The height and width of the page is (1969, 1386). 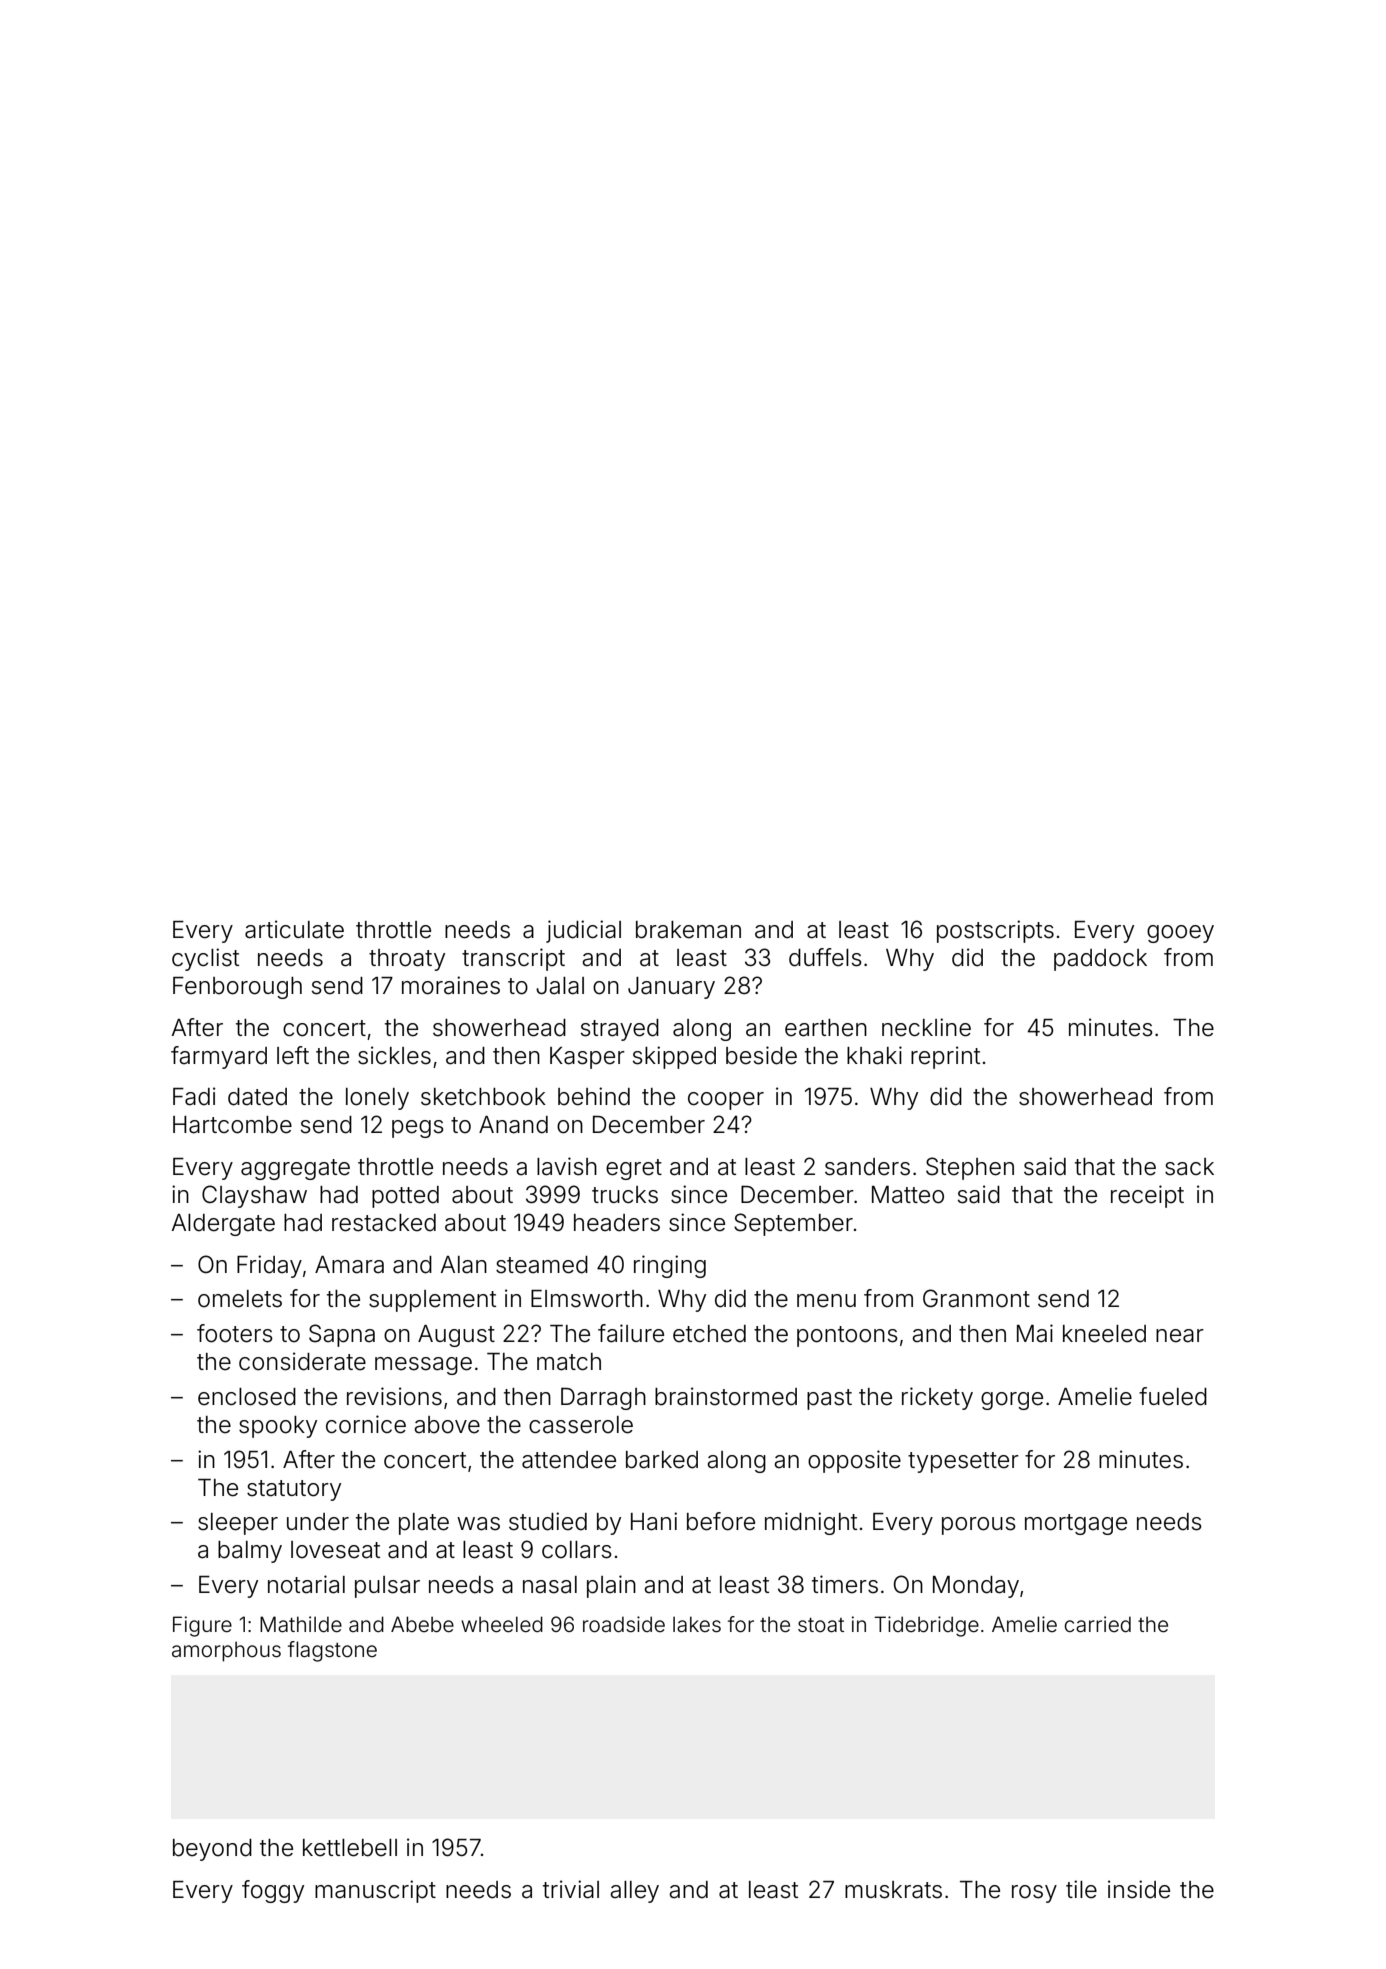 I want to click on trivial, so click(x=571, y=1889).
